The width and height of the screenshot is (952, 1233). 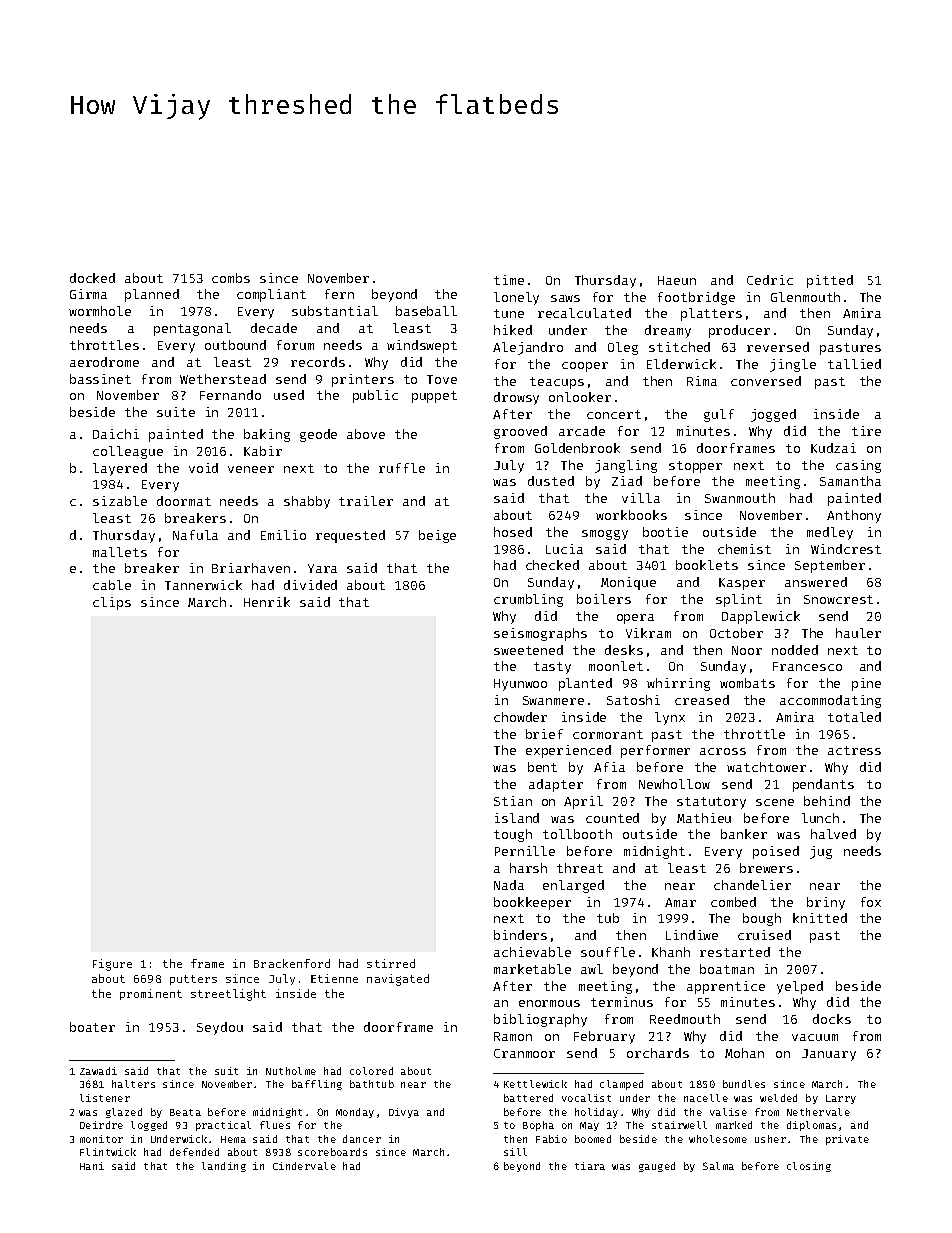 I want to click on Lindiwe, so click(x=692, y=935).
